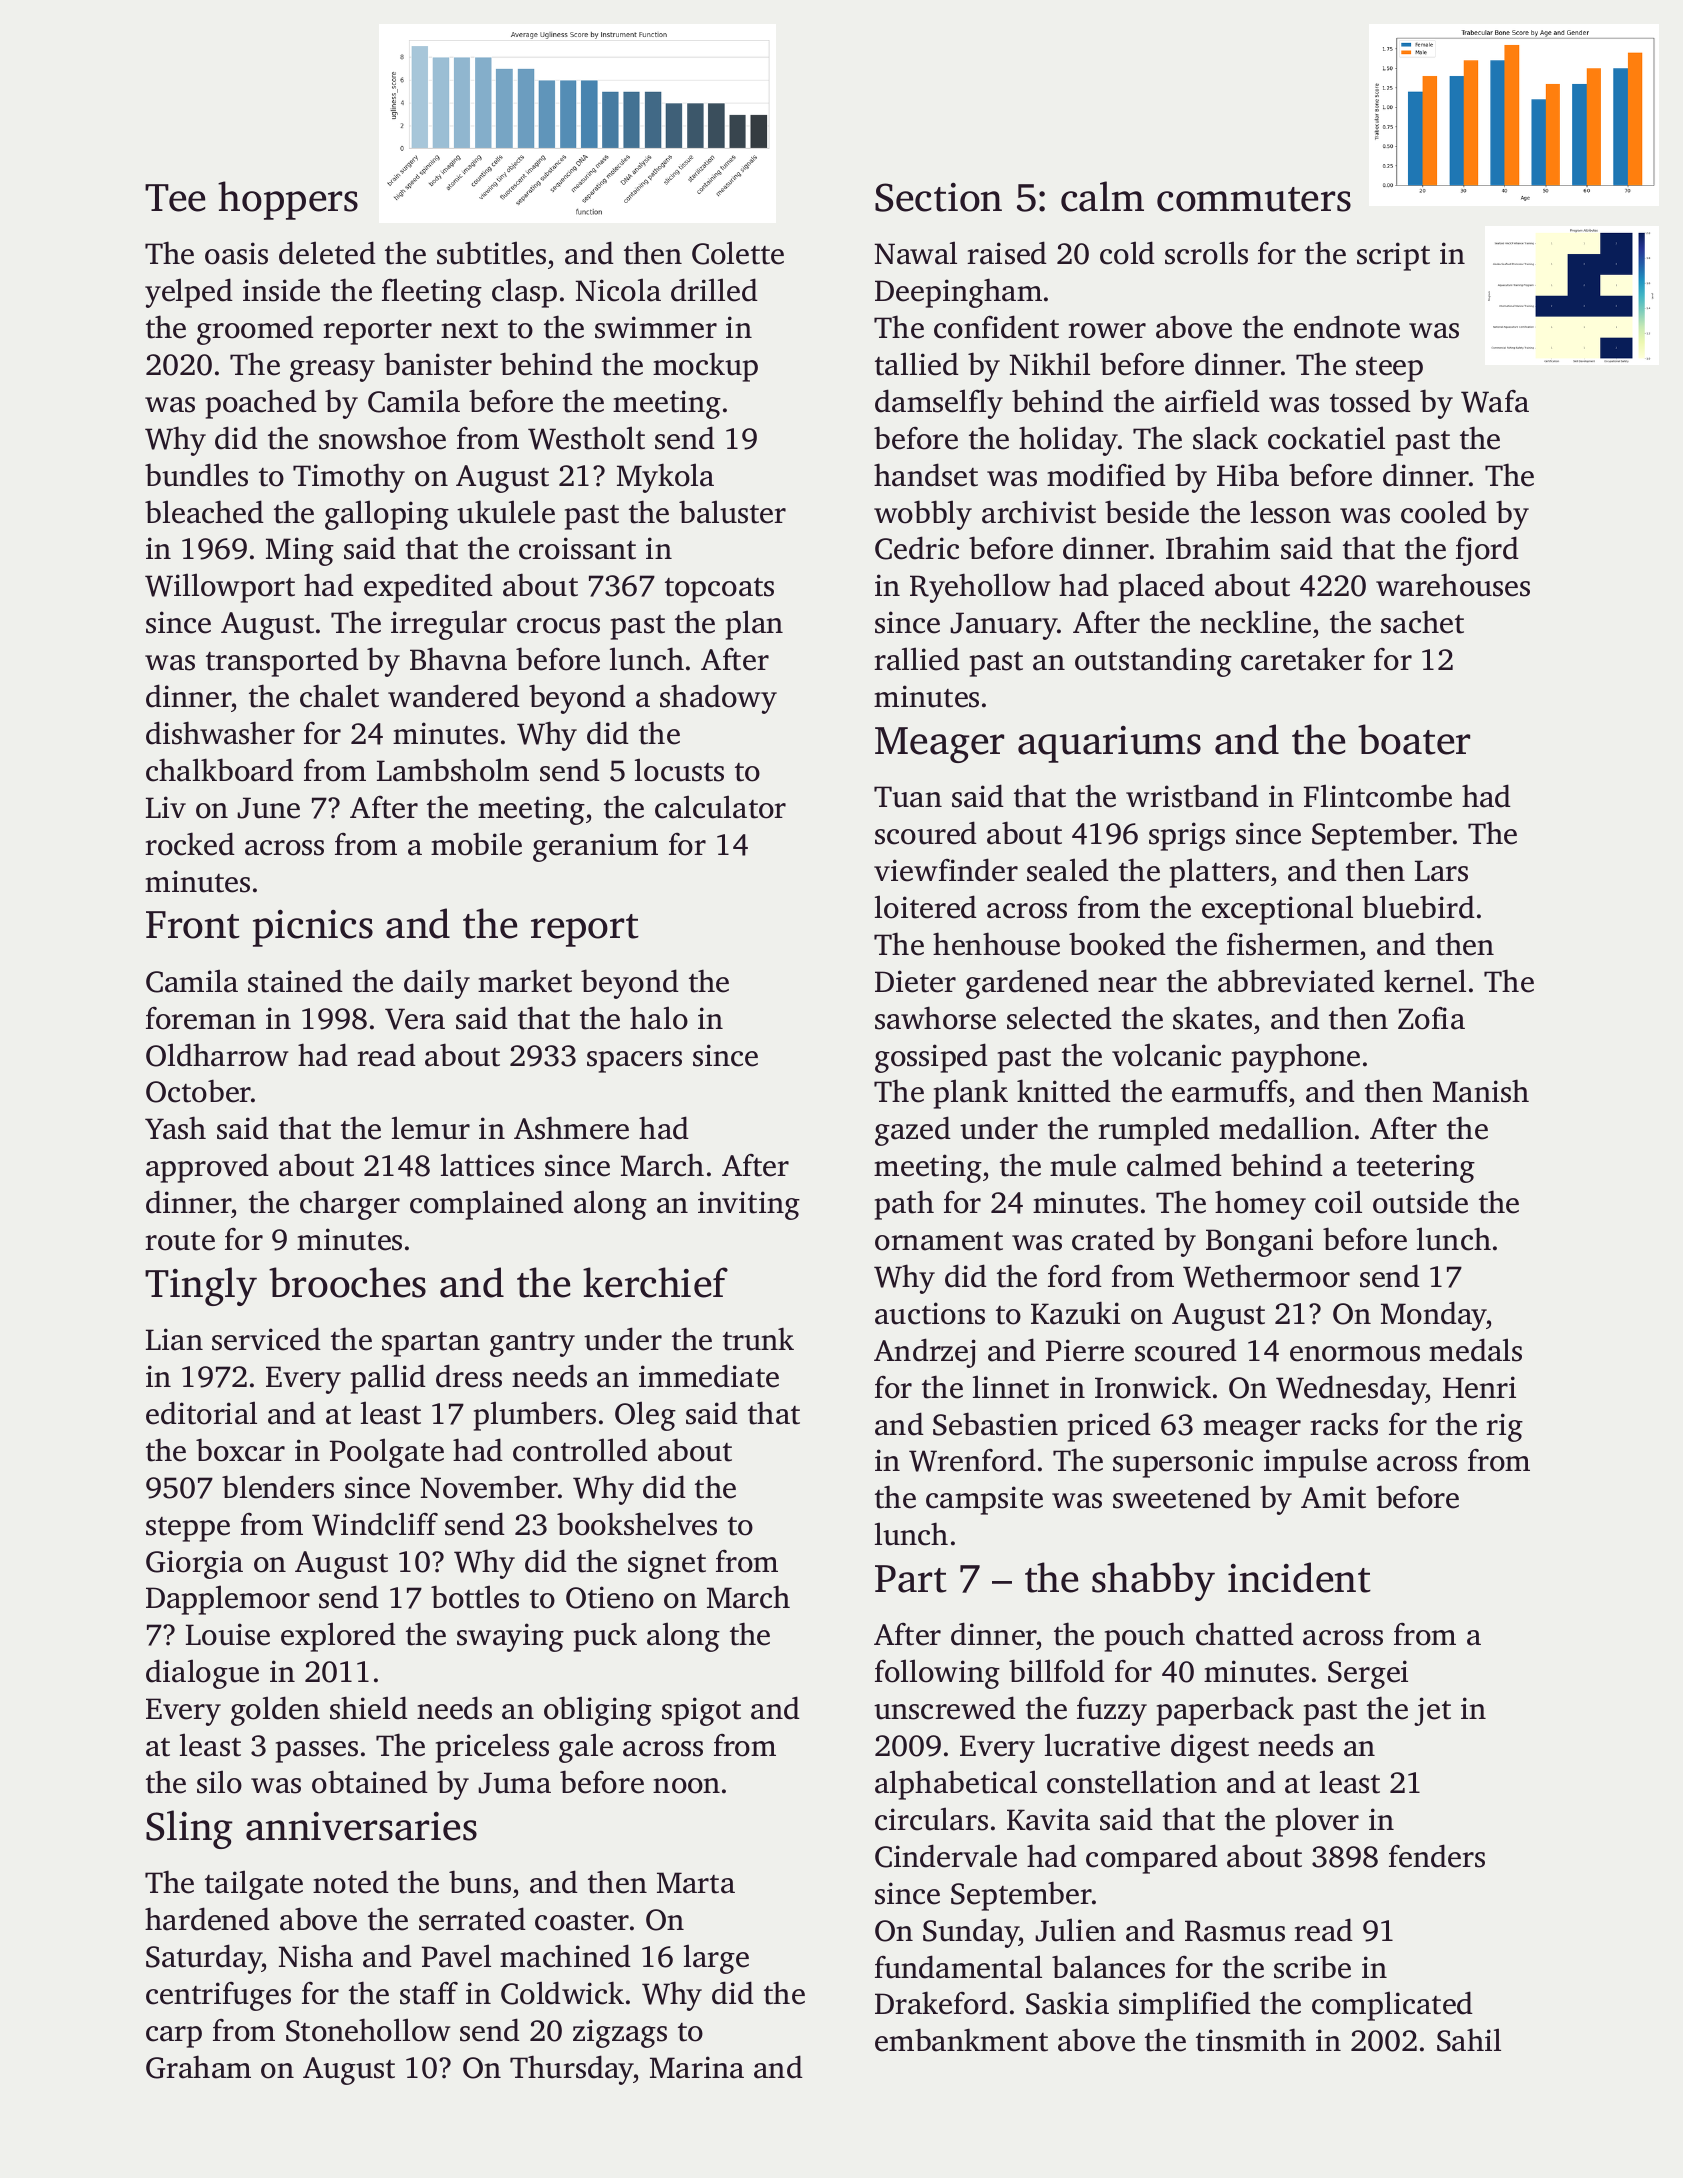  What do you see at coordinates (189, 293) in the image?
I see `yelped` at bounding box center [189, 293].
